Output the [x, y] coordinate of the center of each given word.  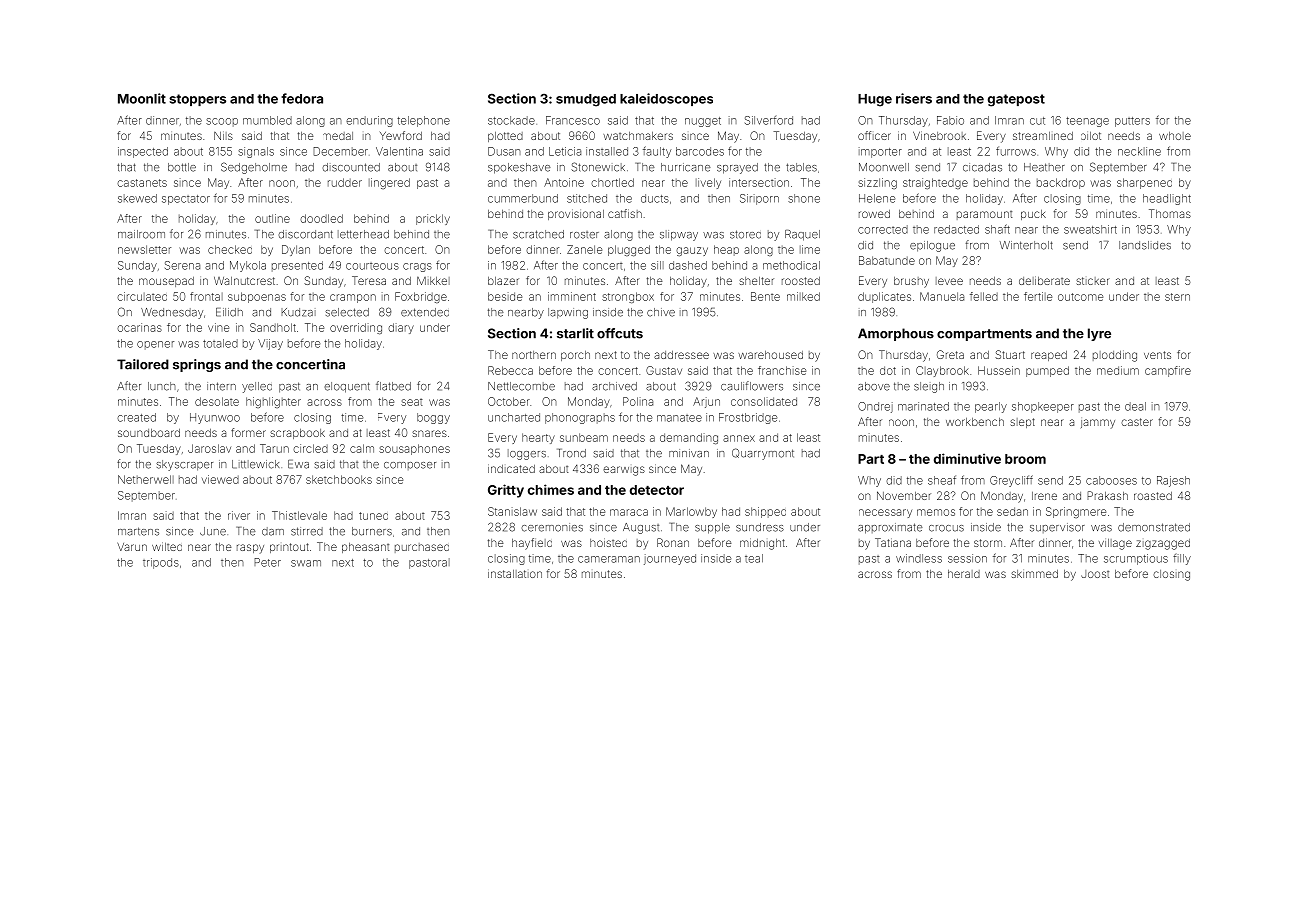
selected [347, 312]
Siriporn [759, 199]
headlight [1167, 199]
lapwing [568, 313]
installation [515, 573]
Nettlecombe [521, 386]
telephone [423, 121]
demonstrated [1154, 527]
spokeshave [519, 168]
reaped [1049, 356]
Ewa [298, 464]
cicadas [982, 167]
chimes [551, 489]
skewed [137, 198]
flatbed [393, 386]
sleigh [929, 387]
